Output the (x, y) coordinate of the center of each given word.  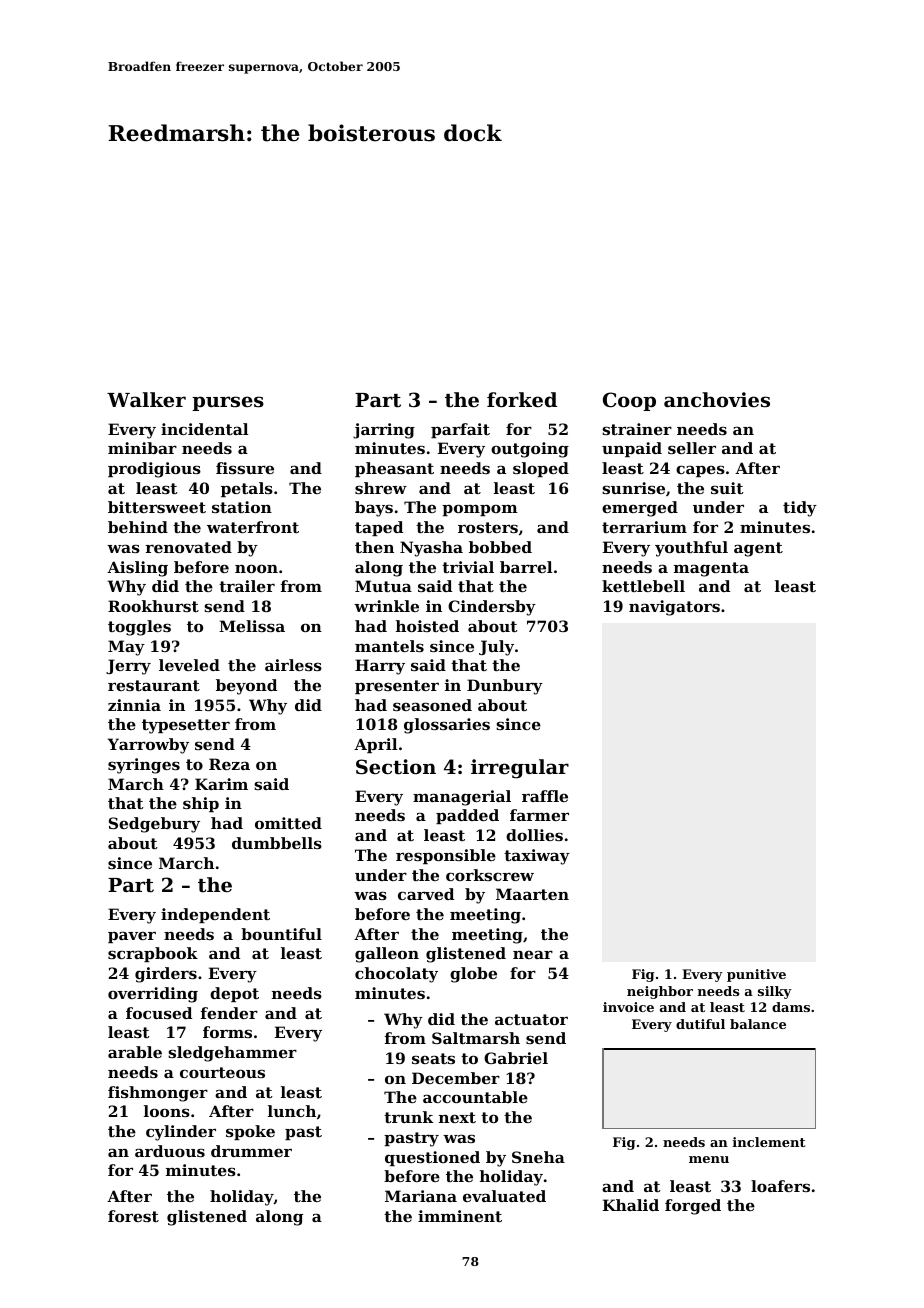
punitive (756, 975)
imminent (460, 1216)
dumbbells (277, 843)
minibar (142, 448)
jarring (384, 431)
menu (709, 1159)
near (533, 954)
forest (133, 1216)
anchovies (717, 400)
